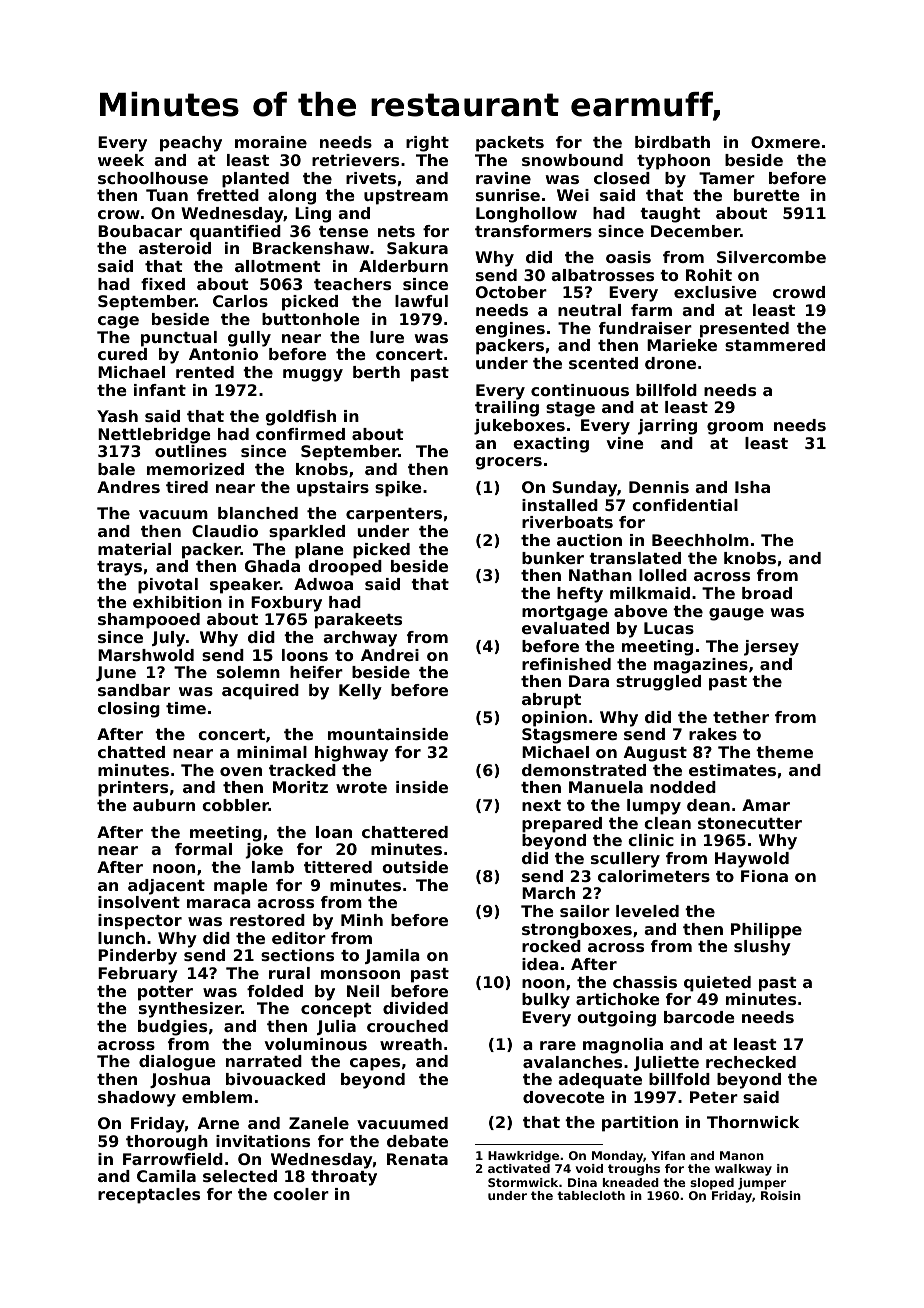 The width and height of the screenshot is (924, 1308). What do you see at coordinates (764, 876) in the screenshot?
I see `Fiona` at bounding box center [764, 876].
